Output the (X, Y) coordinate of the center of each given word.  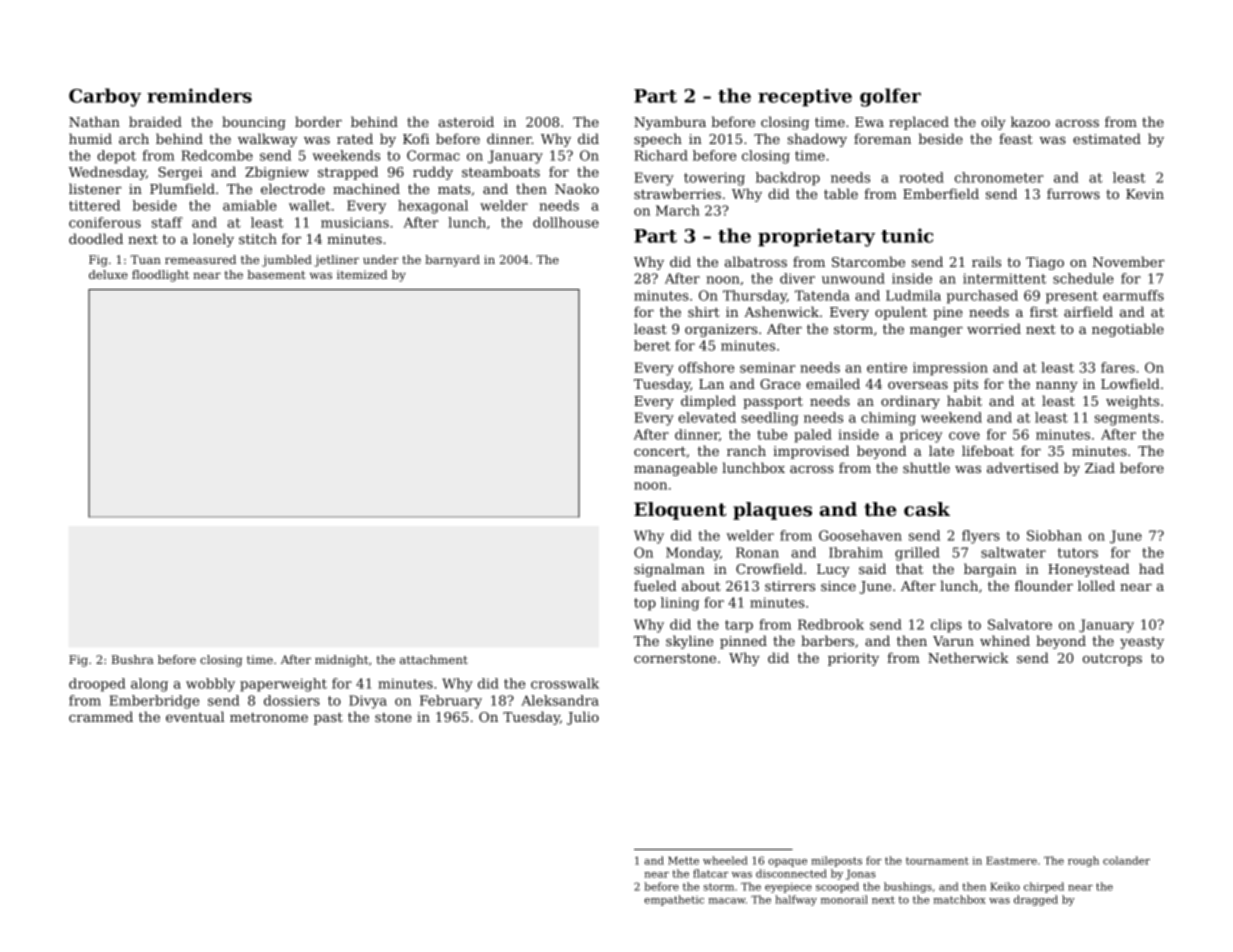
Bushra (133, 659)
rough (1083, 861)
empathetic (674, 900)
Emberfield (941, 193)
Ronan (757, 552)
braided (155, 121)
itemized (362, 274)
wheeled (725, 860)
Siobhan (1054, 535)
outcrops (1112, 660)
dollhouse (566, 222)
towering (714, 179)
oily (993, 123)
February (451, 702)
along (149, 685)
